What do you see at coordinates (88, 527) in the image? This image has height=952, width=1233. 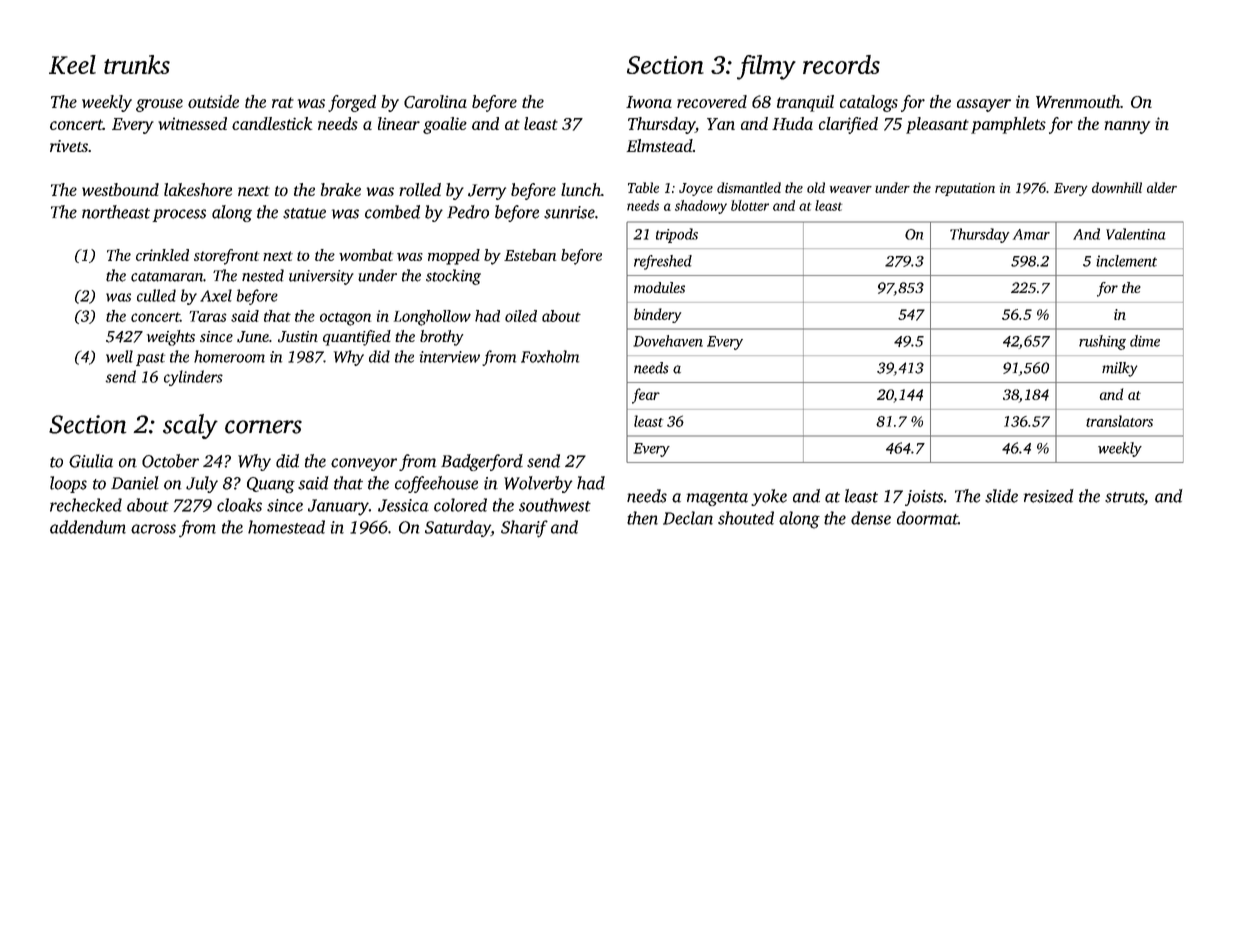 I see `addendum` at bounding box center [88, 527].
